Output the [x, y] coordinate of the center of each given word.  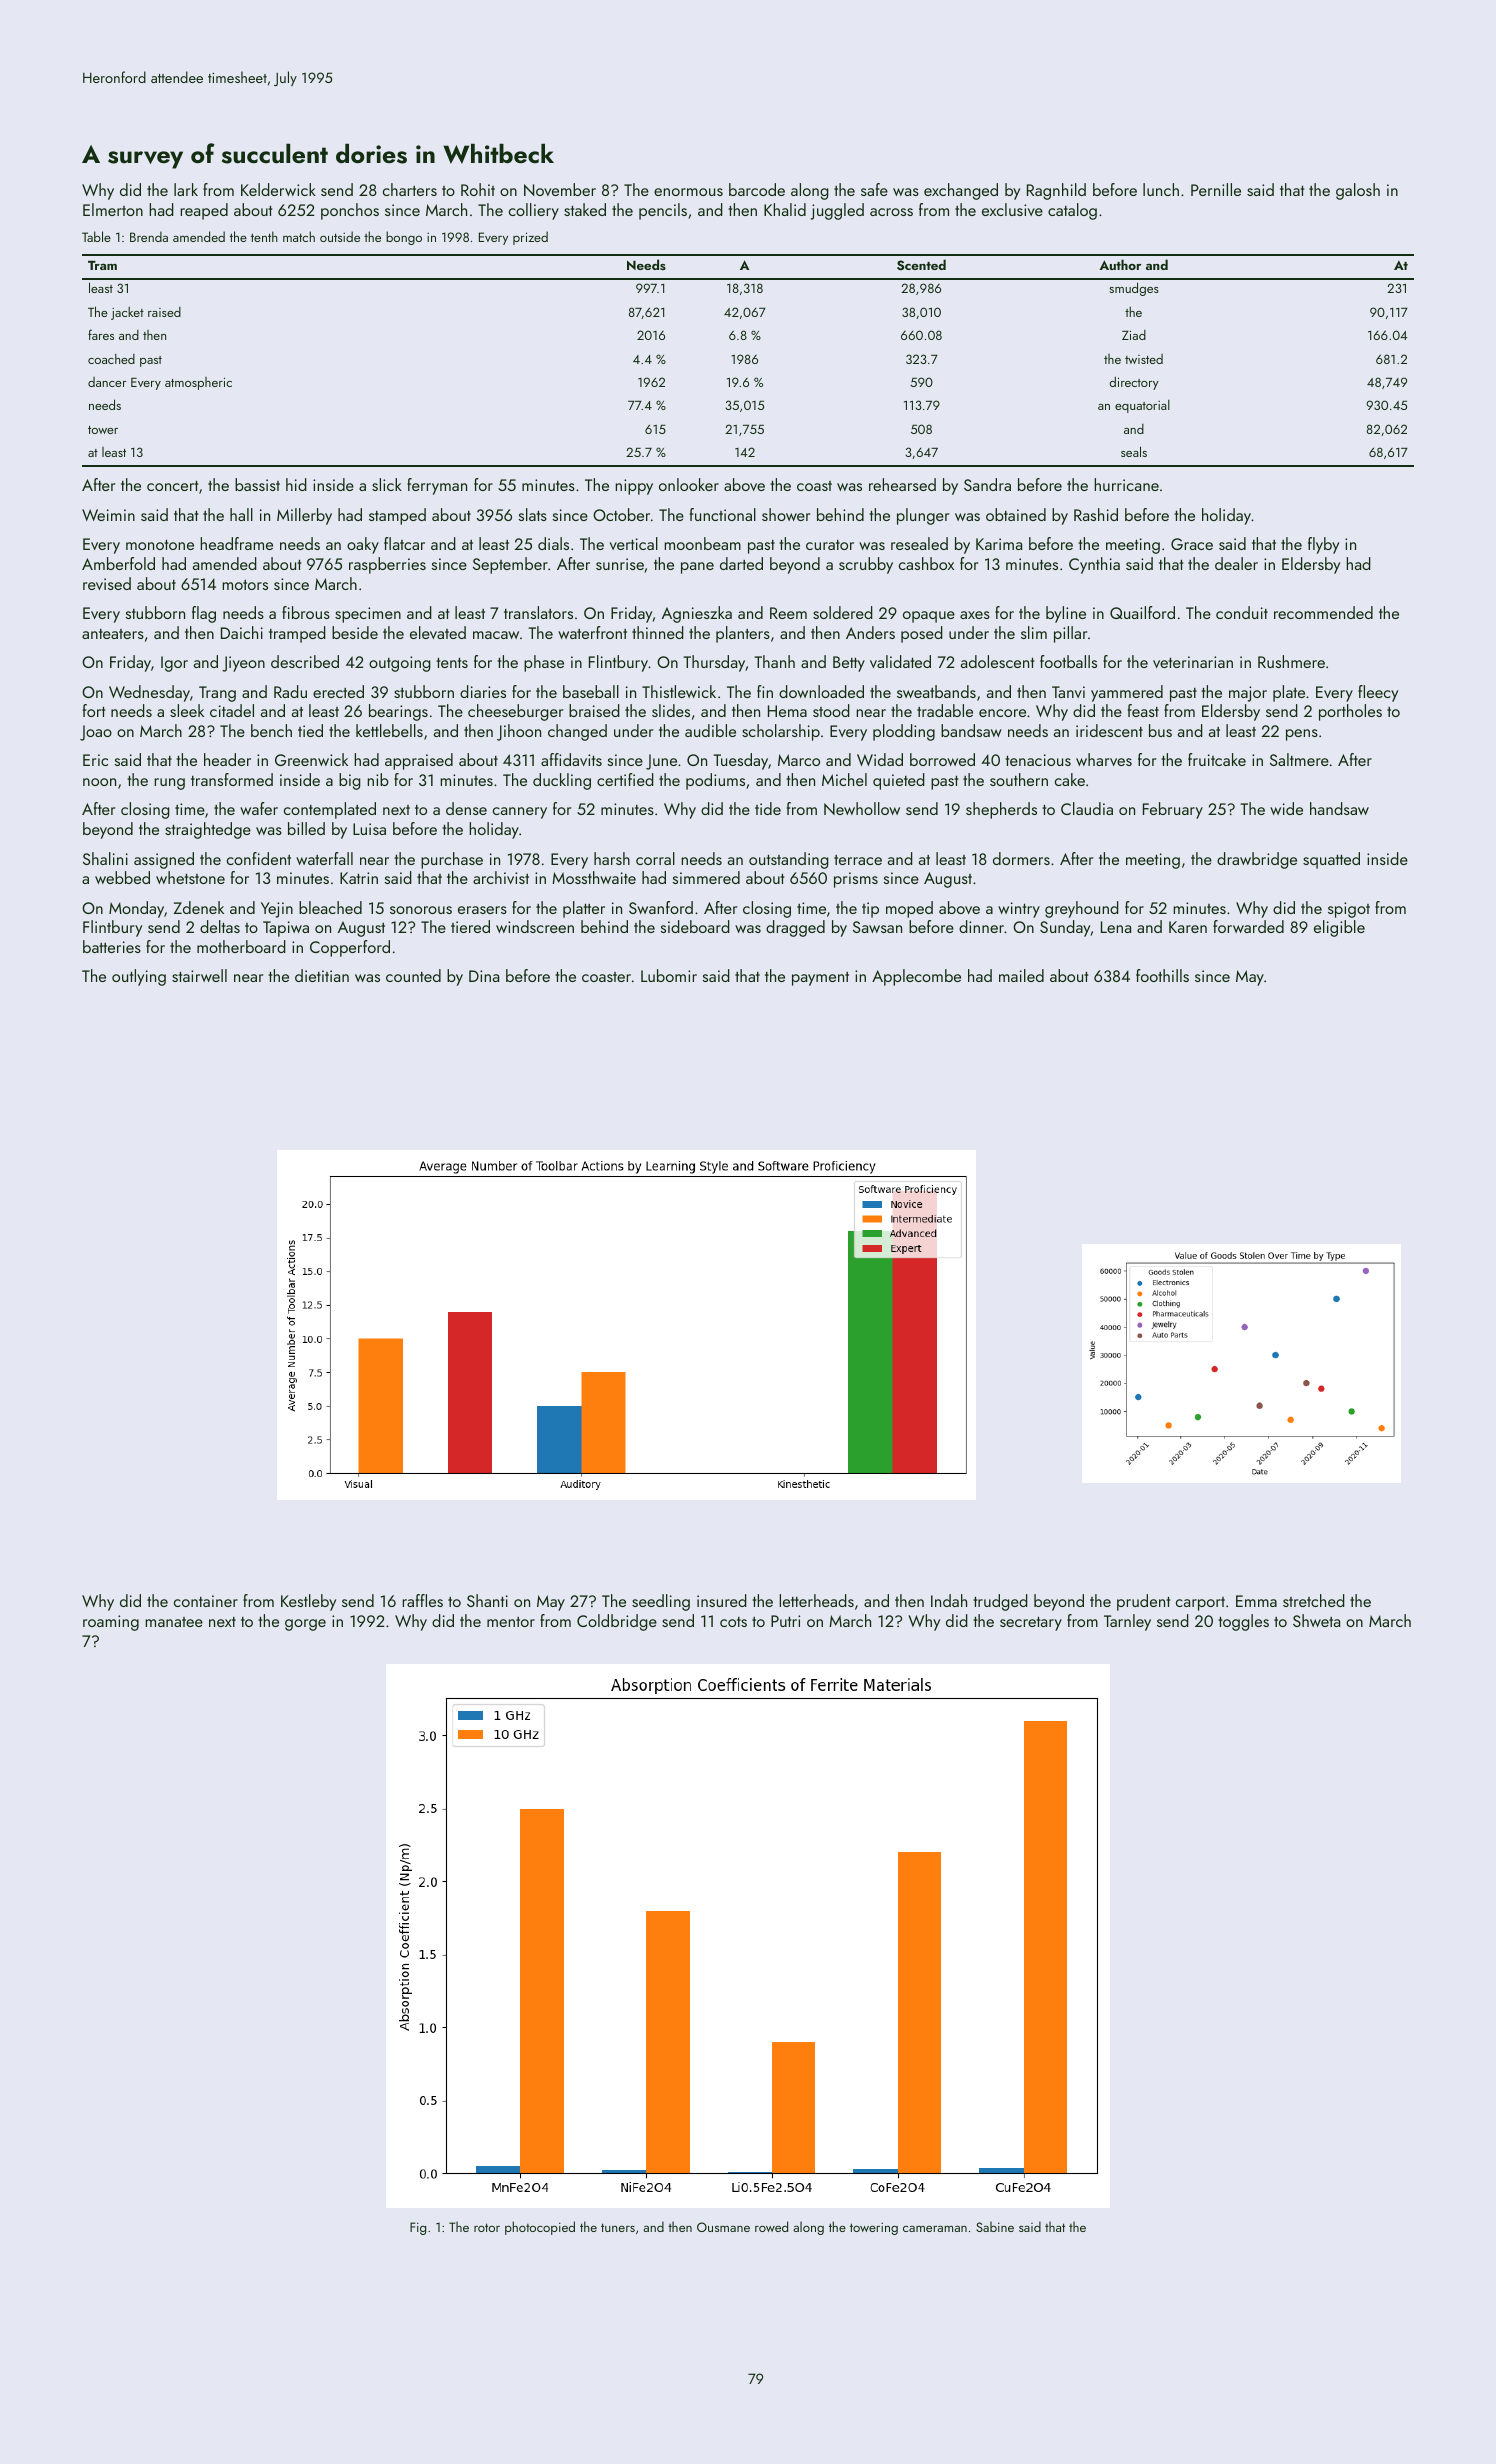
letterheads [816, 1600]
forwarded [1248, 926]
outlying [139, 977]
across [891, 212]
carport [1200, 1604]
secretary [1031, 1624]
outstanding [789, 860]
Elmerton [113, 209]
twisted [1144, 359]
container [206, 1601]
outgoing [400, 664]
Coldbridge [617, 1622]
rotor [487, 2227]
